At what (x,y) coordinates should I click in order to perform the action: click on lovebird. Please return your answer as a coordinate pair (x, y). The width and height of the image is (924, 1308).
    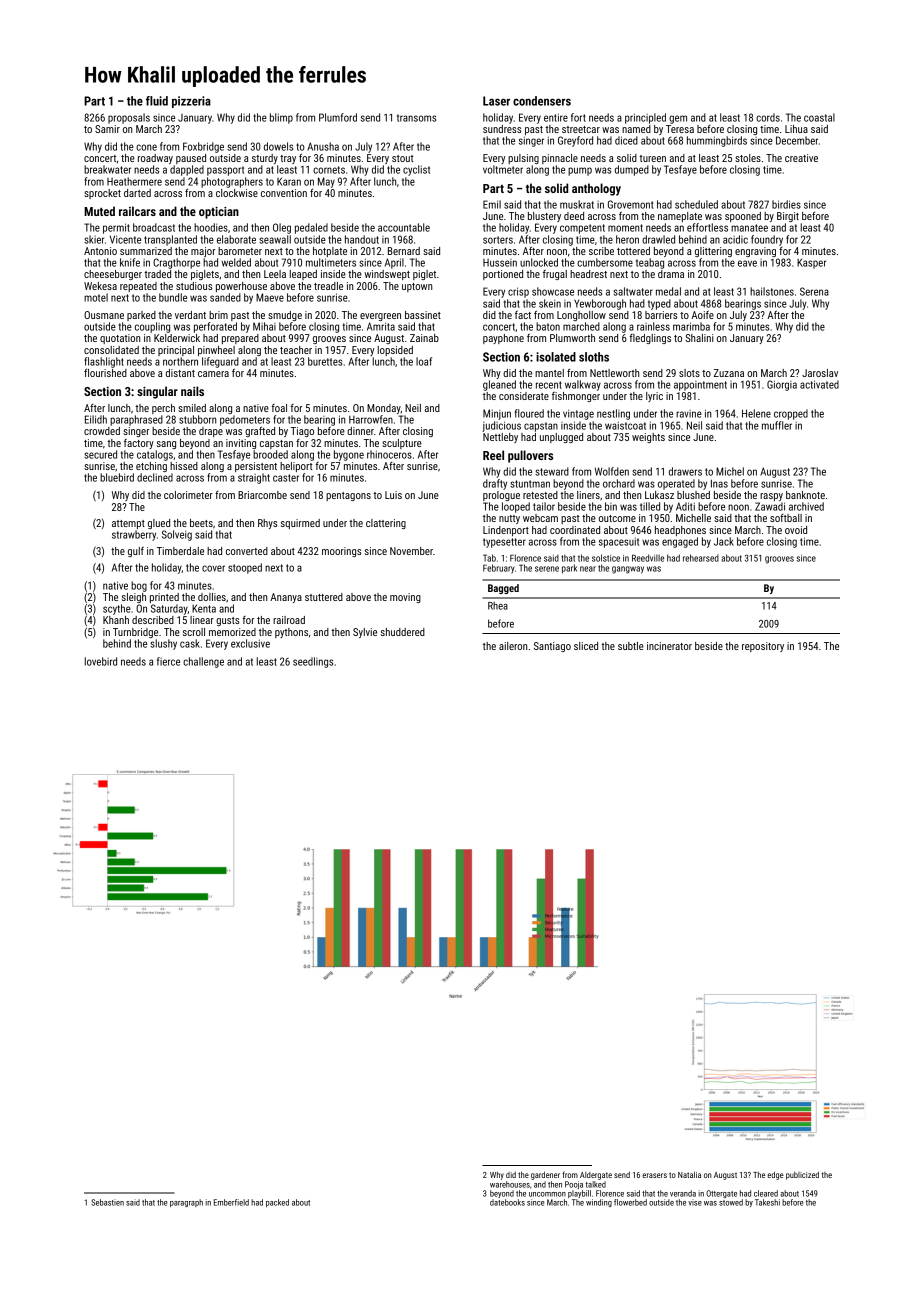
    Looking at the image, I should click on (101, 661).
